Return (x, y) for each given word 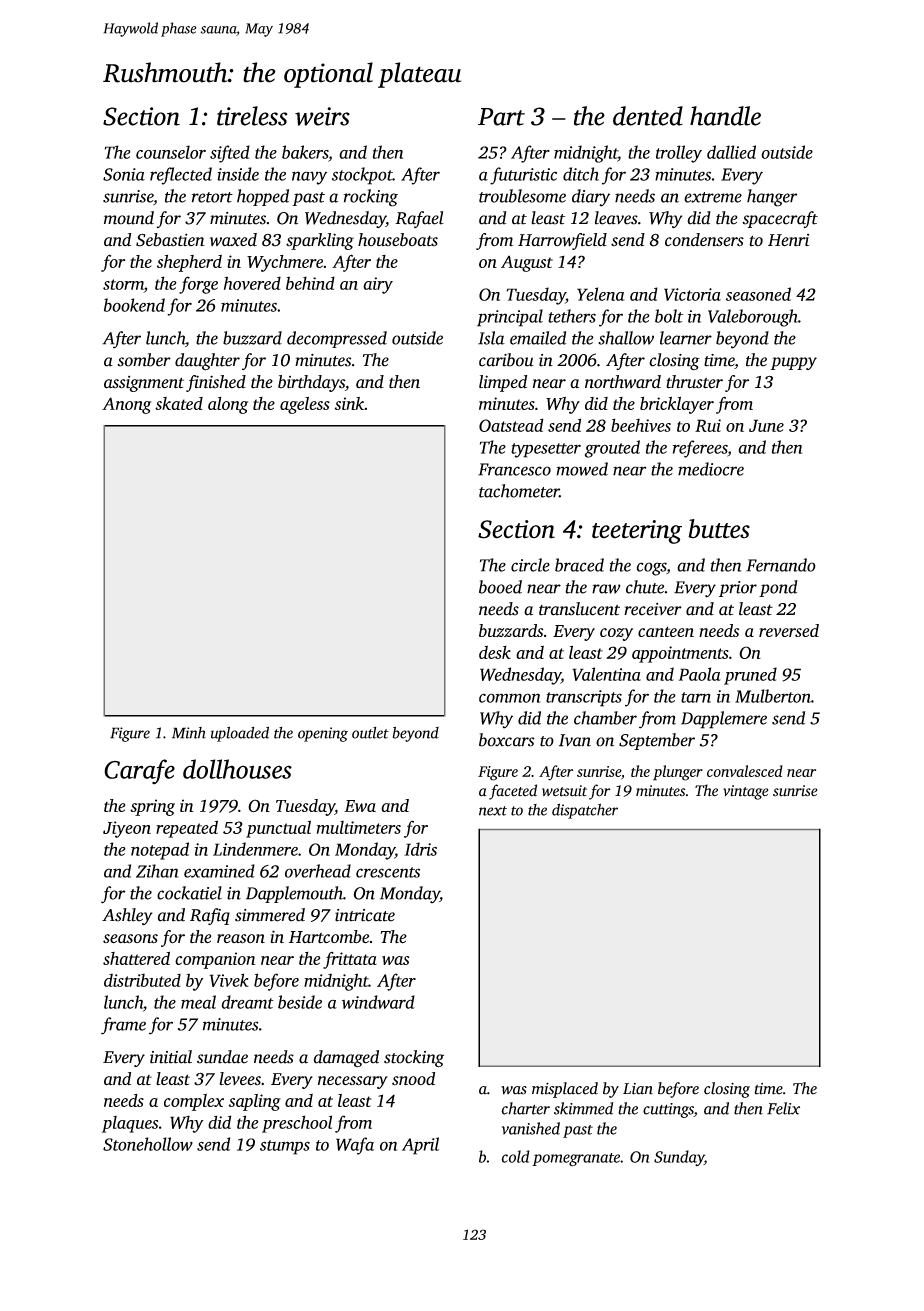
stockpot (362, 176)
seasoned (758, 294)
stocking (414, 1059)
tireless (252, 116)
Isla (491, 338)
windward (378, 1002)
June (766, 425)
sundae (222, 1057)
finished (216, 383)
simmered (270, 915)
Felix (783, 1108)
